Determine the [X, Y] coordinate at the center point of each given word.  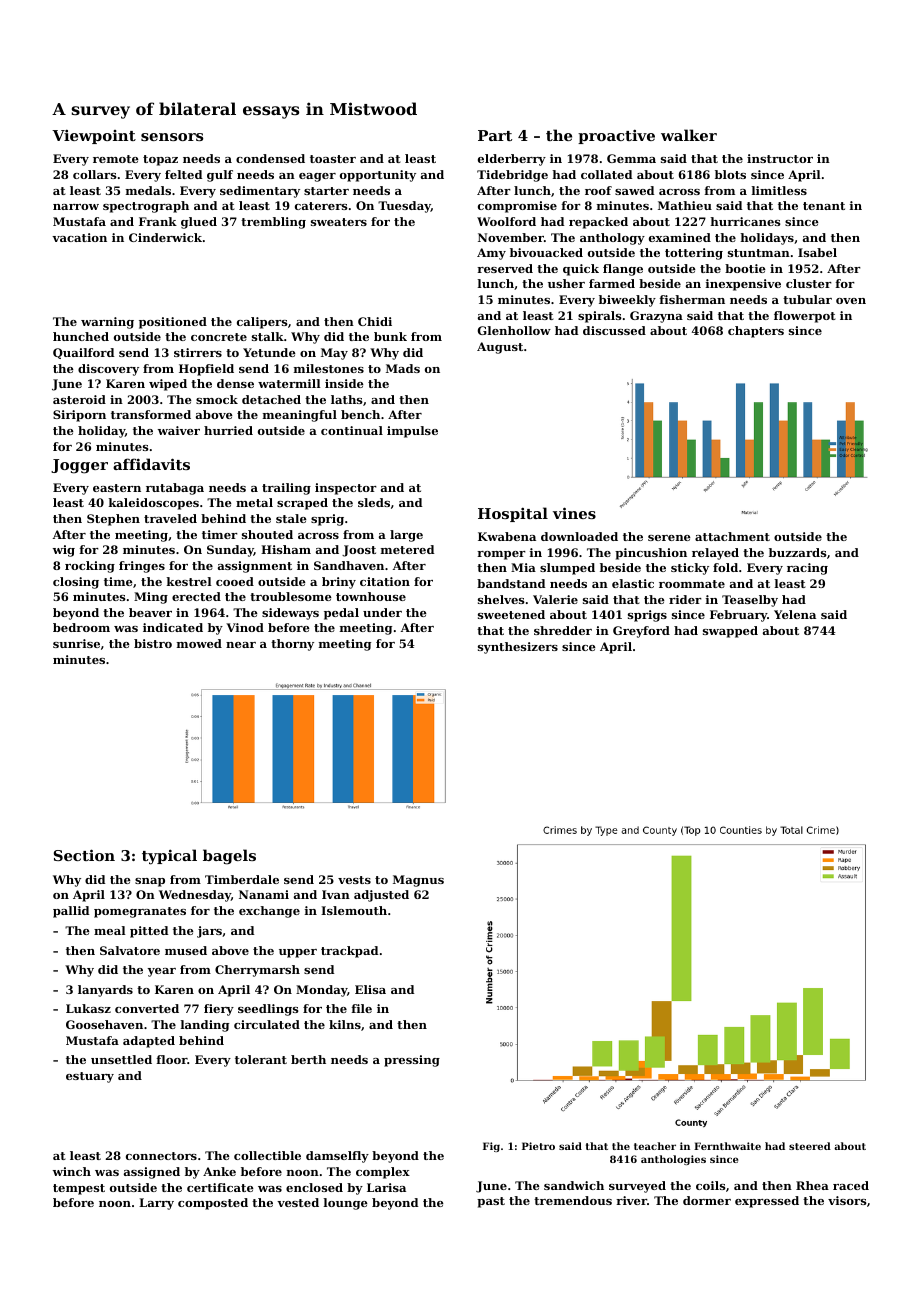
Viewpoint [94, 136]
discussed [614, 330]
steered [810, 1146]
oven [851, 301]
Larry [156, 1204]
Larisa [386, 1187]
